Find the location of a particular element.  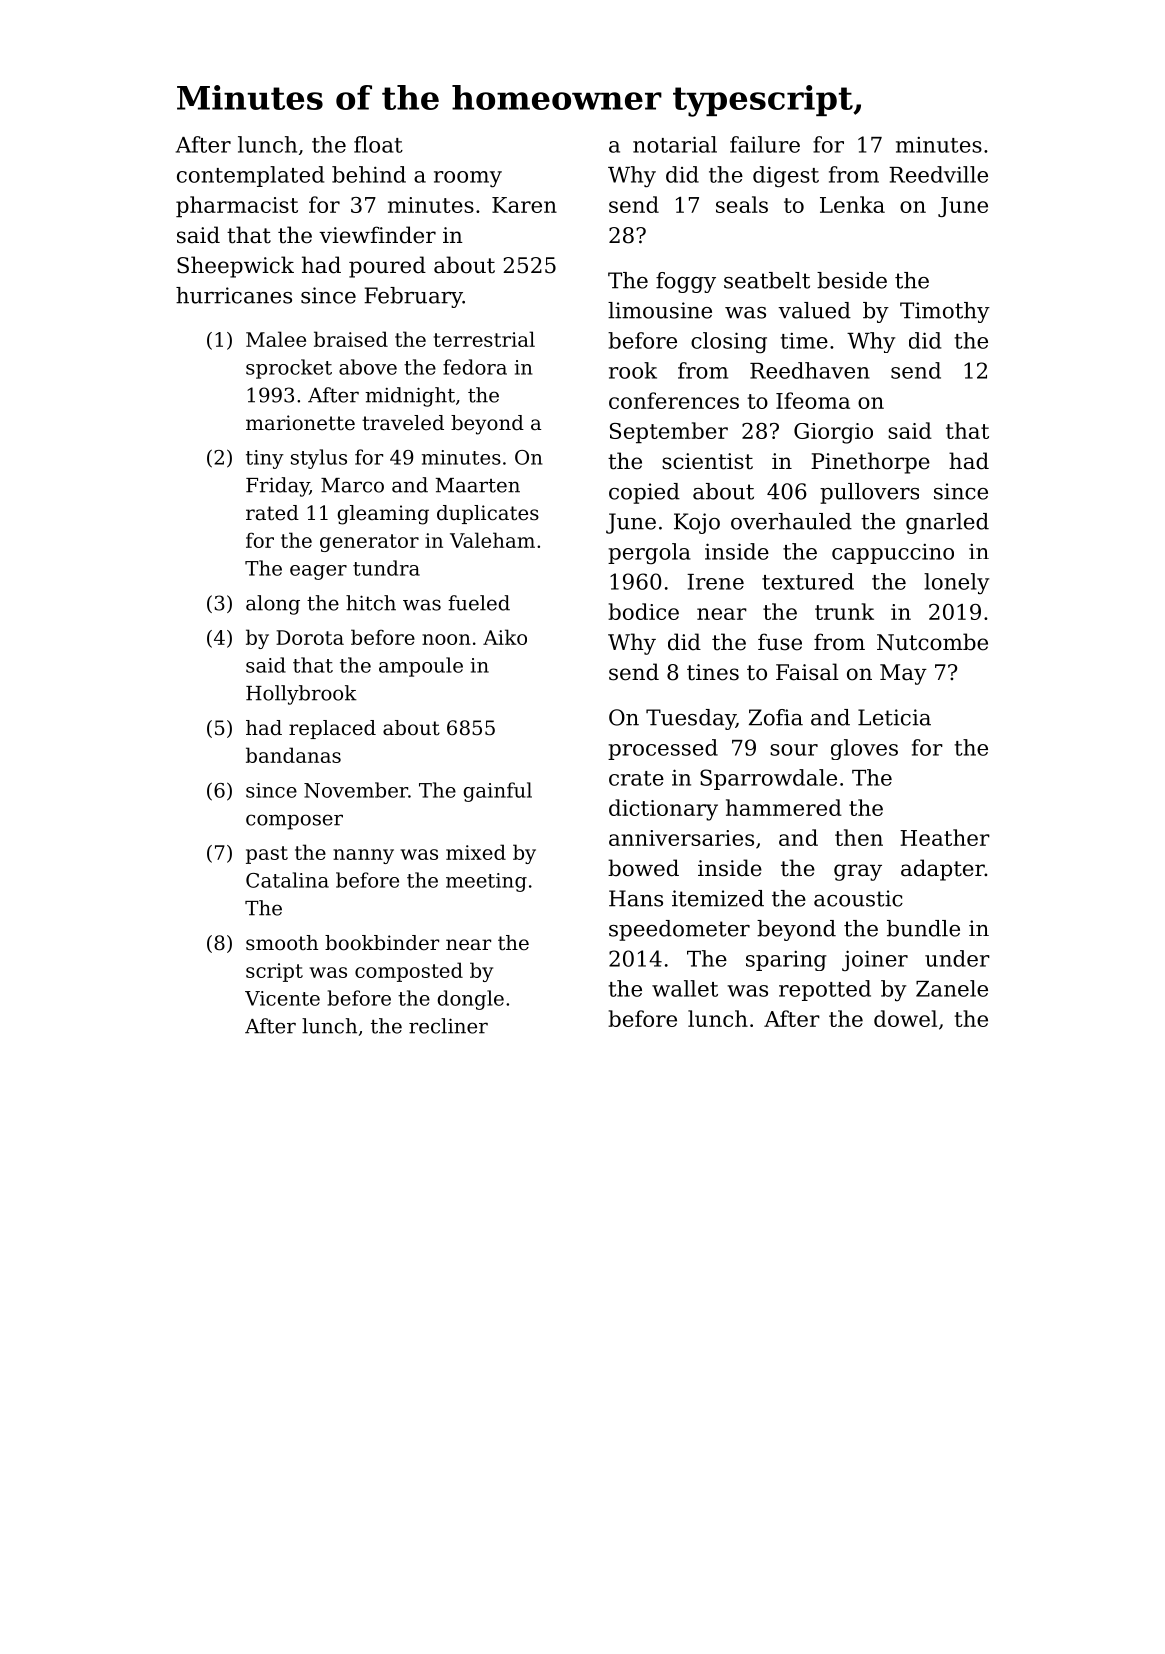

recliner is located at coordinates (448, 1026).
